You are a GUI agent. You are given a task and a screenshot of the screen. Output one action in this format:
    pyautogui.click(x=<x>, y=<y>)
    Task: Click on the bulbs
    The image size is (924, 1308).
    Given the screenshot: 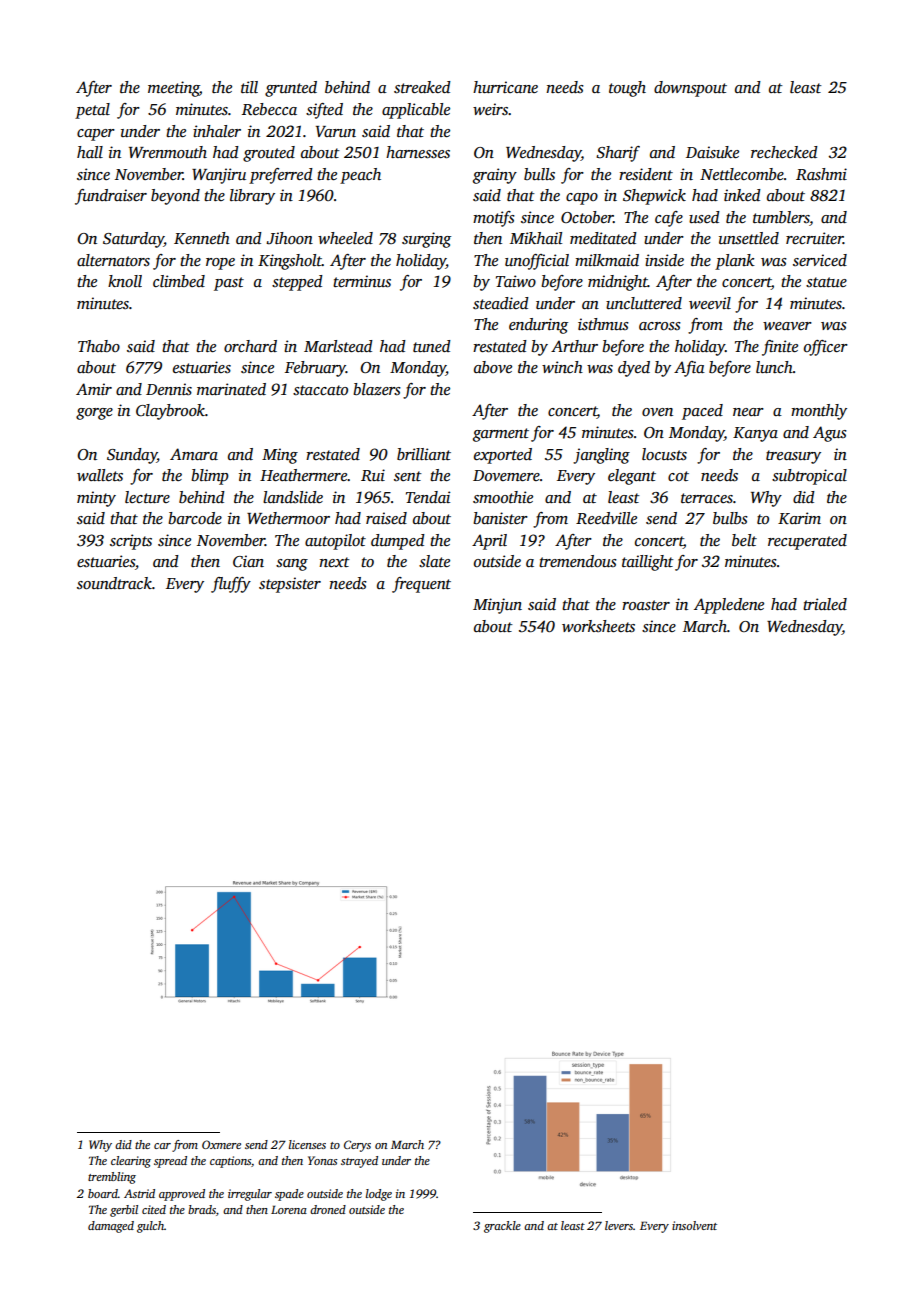 What is the action you would take?
    pyautogui.click(x=730, y=518)
